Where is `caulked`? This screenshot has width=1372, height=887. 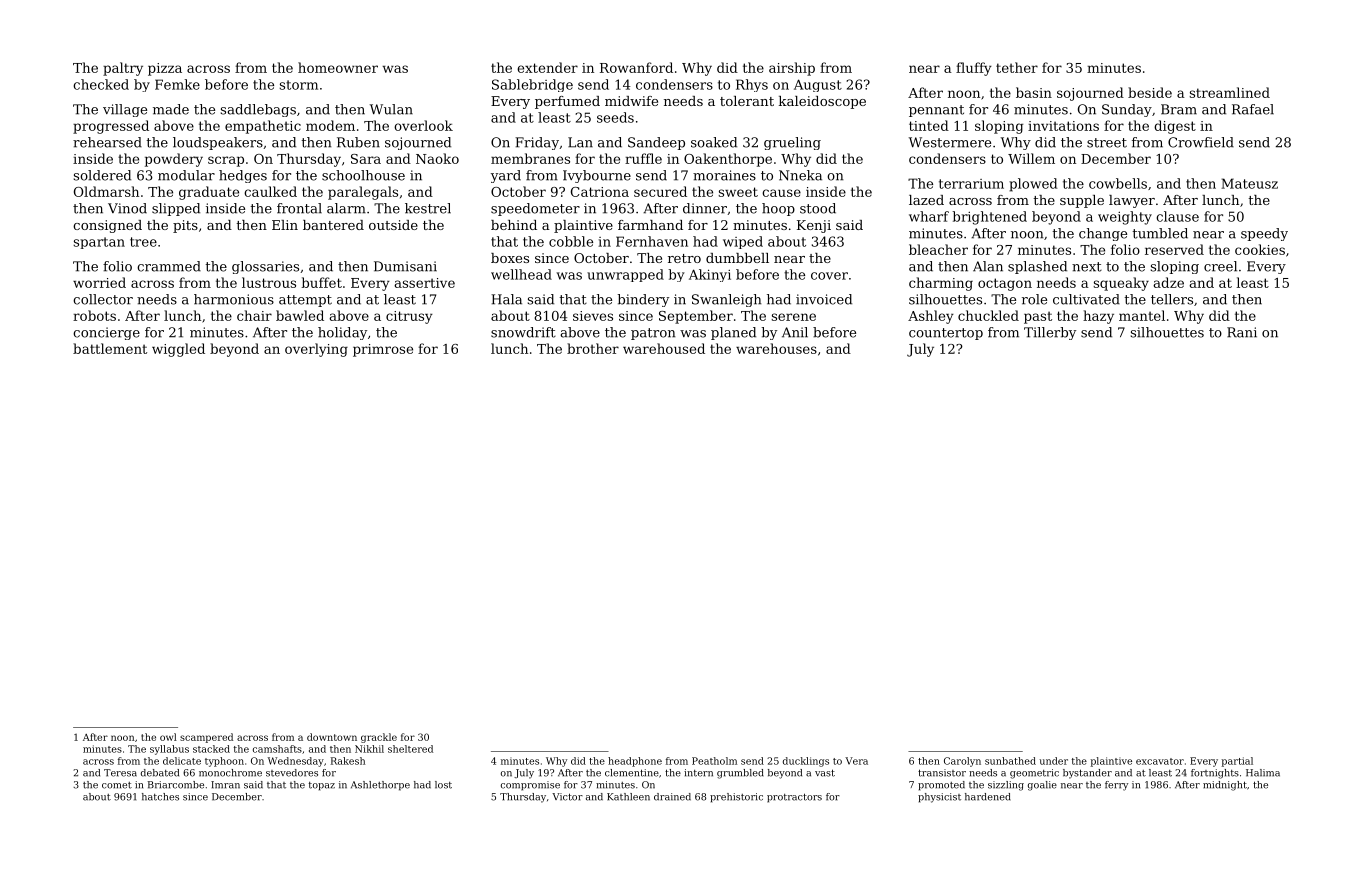
caulked is located at coordinates (270, 191).
